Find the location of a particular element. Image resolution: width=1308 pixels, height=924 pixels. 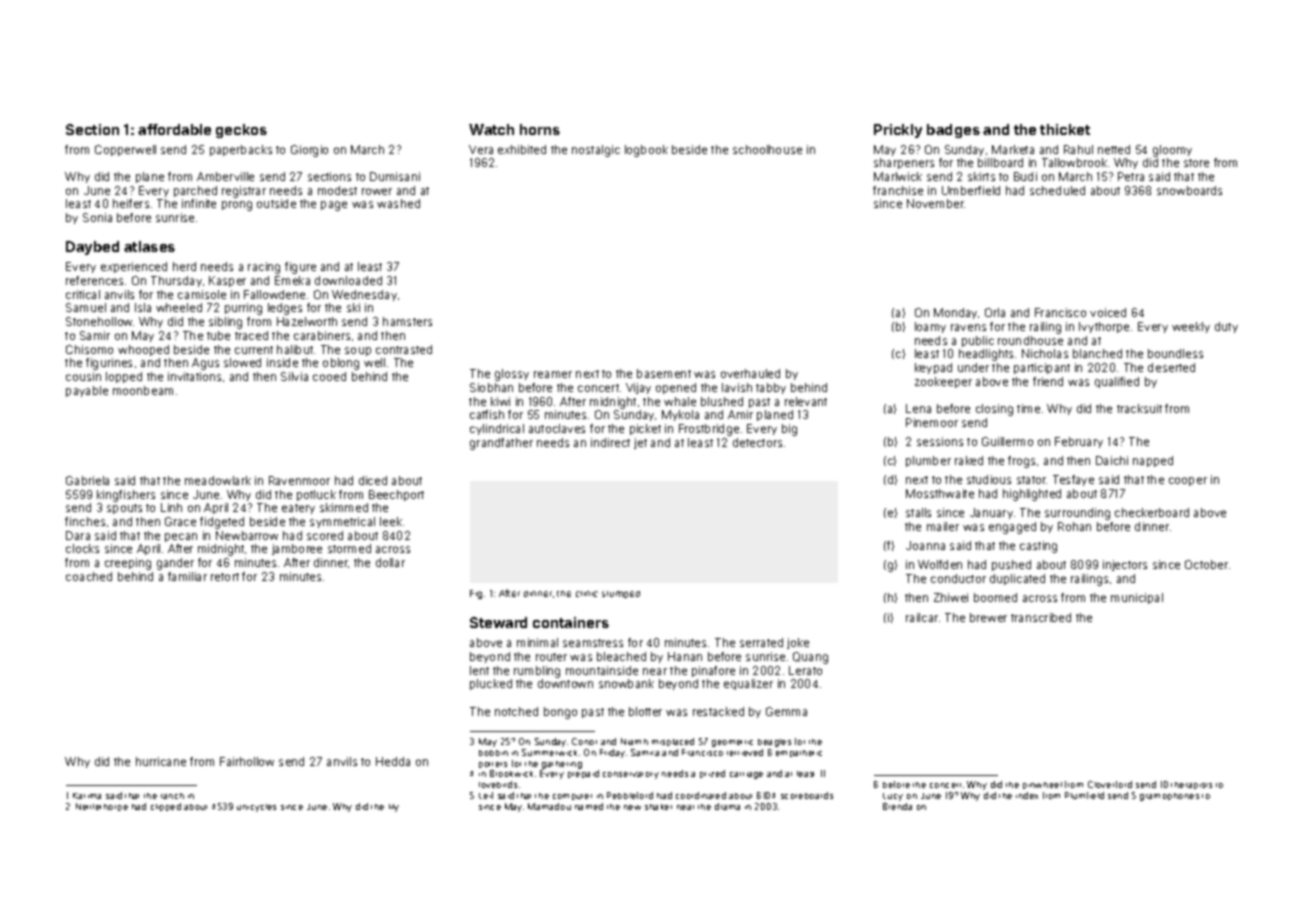

horns is located at coordinates (540, 129).
